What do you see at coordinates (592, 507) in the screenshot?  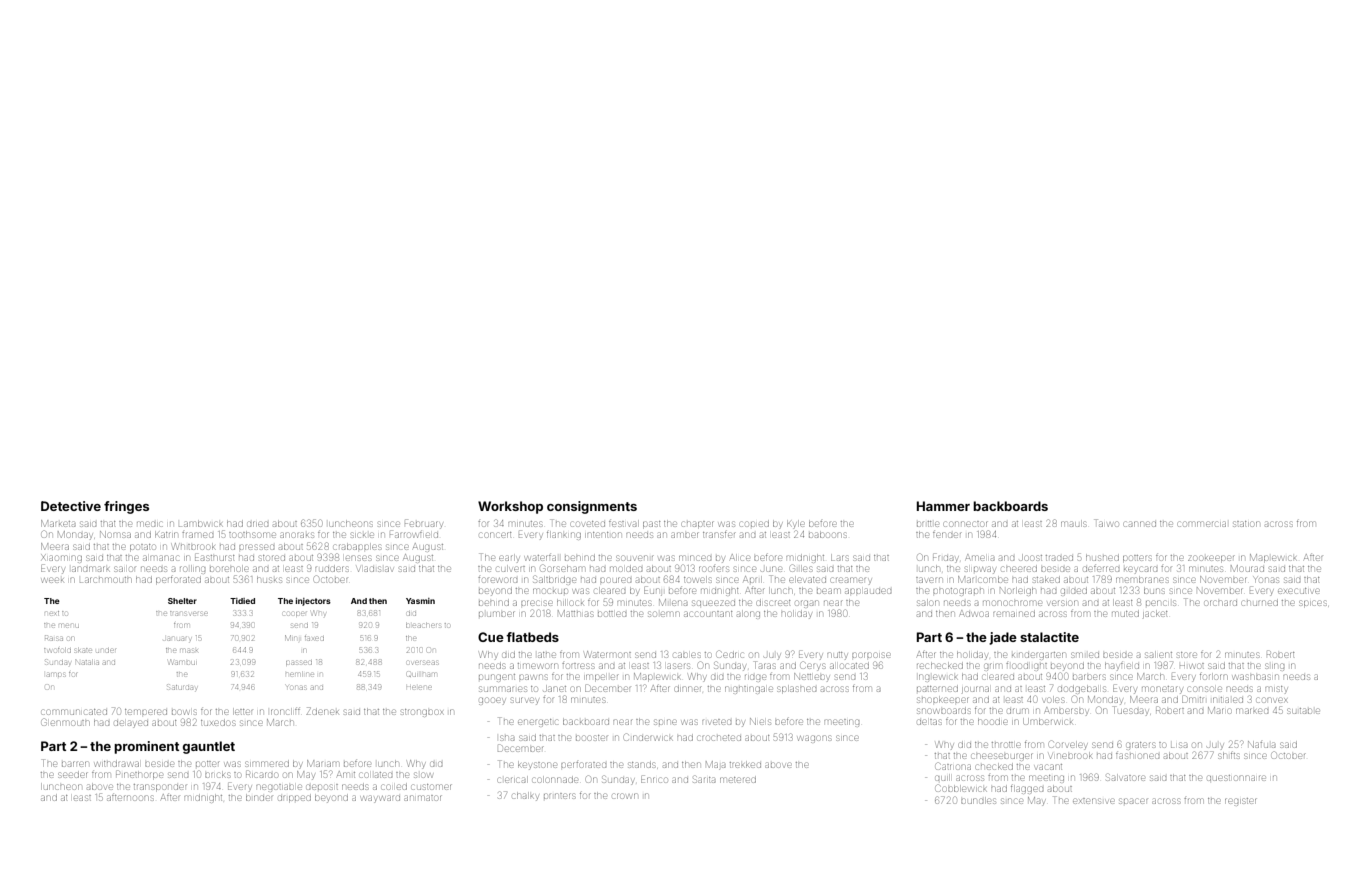 I see `consignments` at bounding box center [592, 507].
